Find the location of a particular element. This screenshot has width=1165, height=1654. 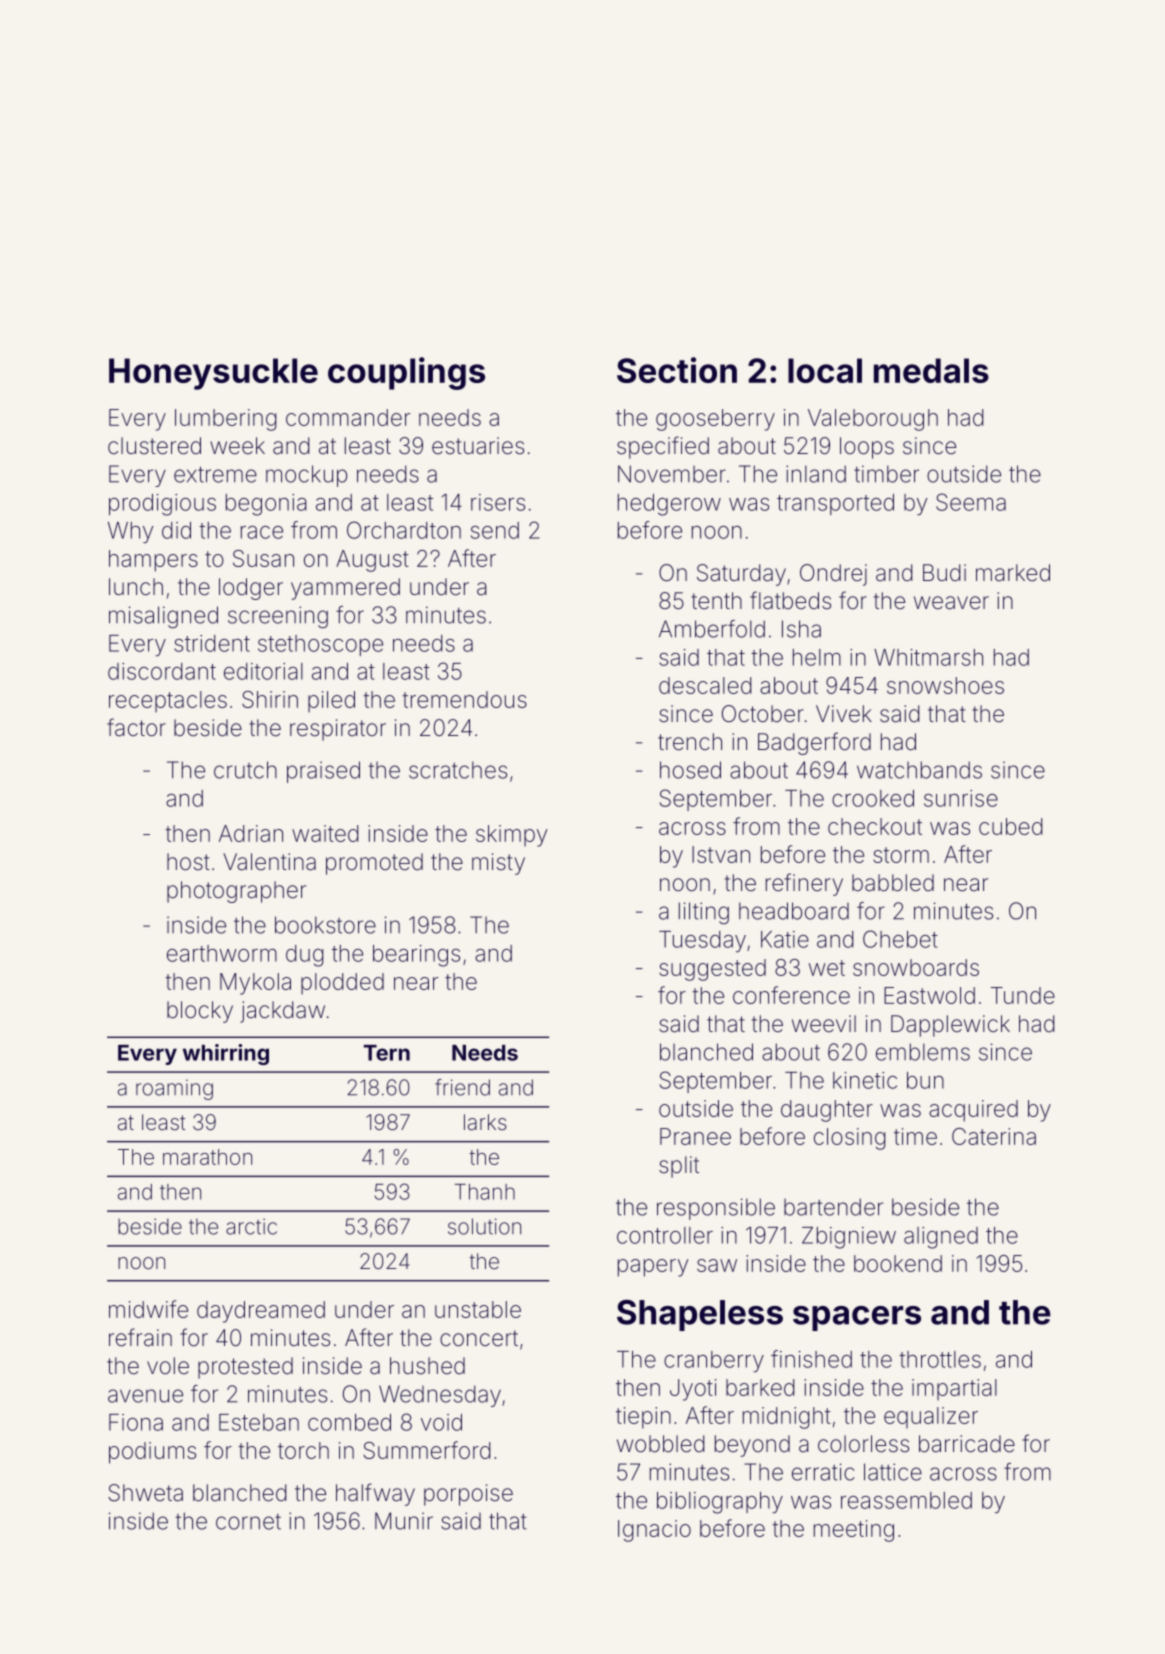

Honeysuckle is located at coordinates (213, 374).
